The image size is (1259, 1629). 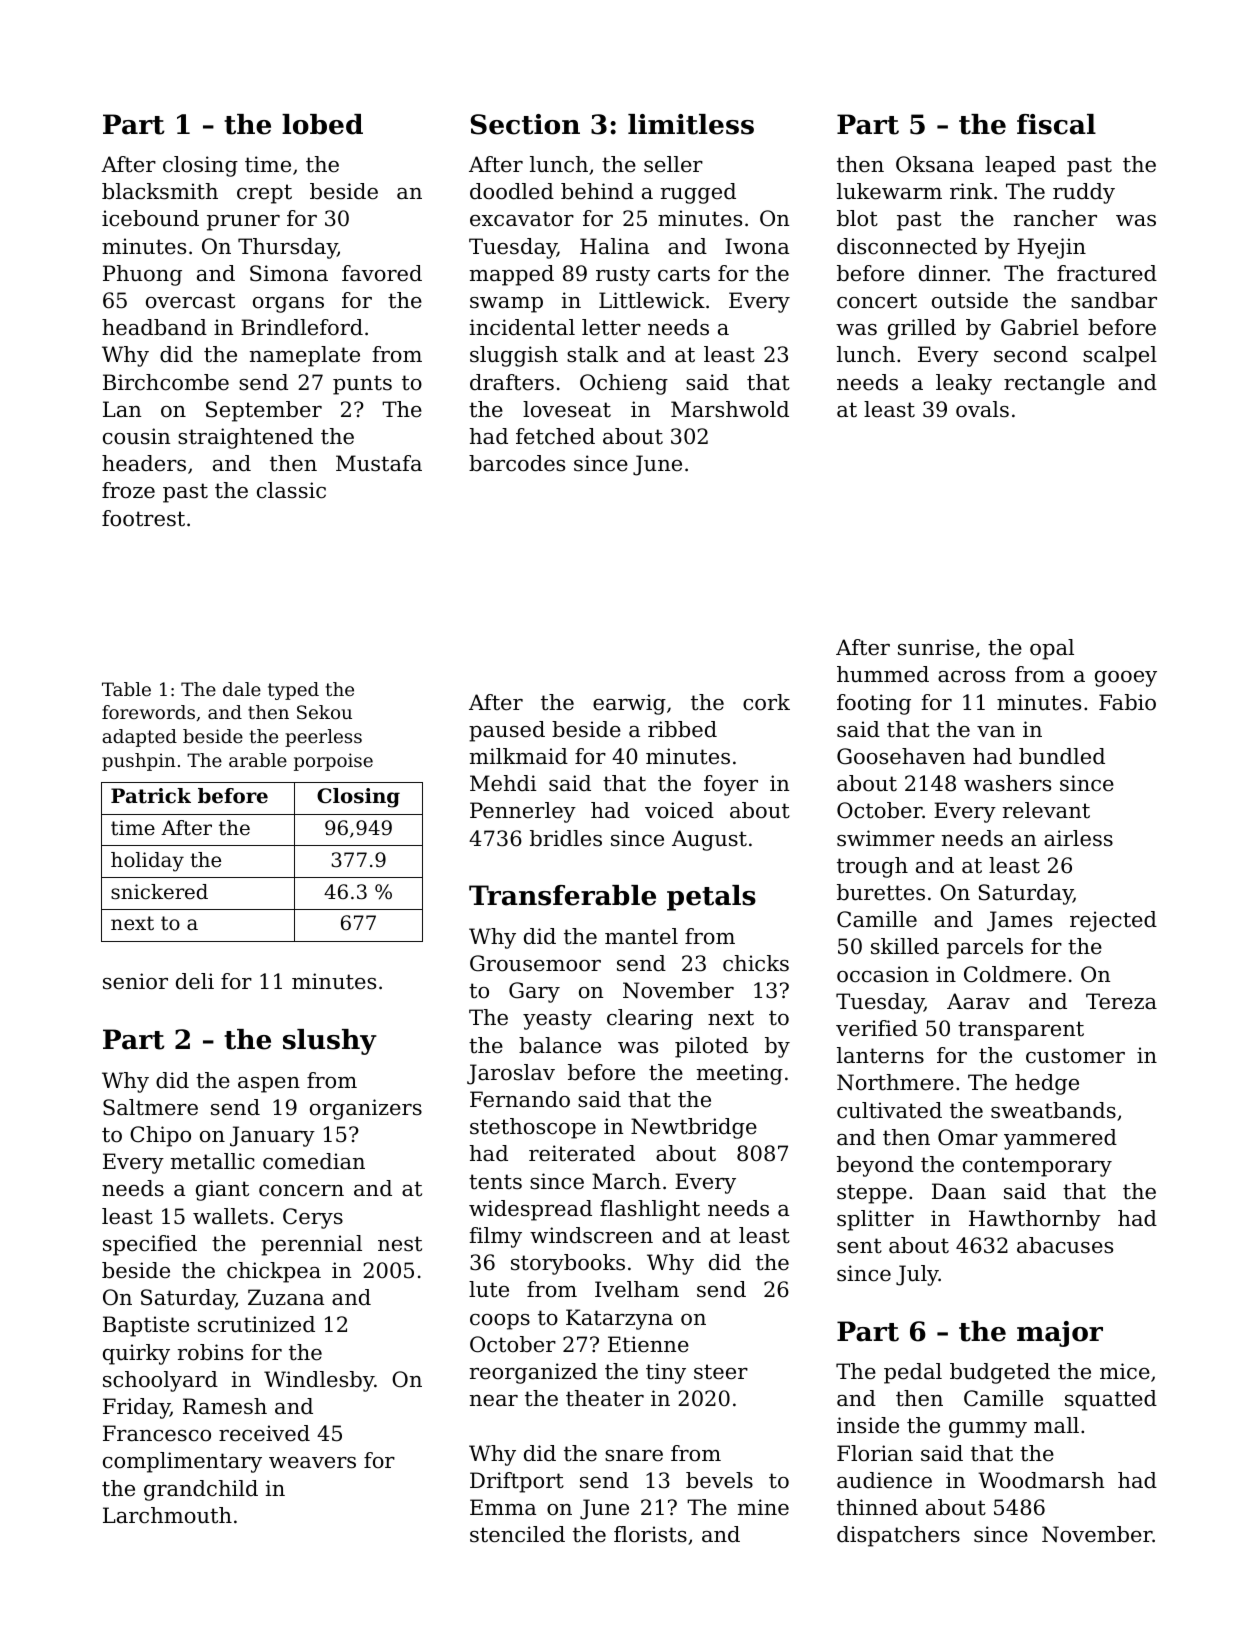 What do you see at coordinates (139, 738) in the screenshot?
I see `adapted` at bounding box center [139, 738].
